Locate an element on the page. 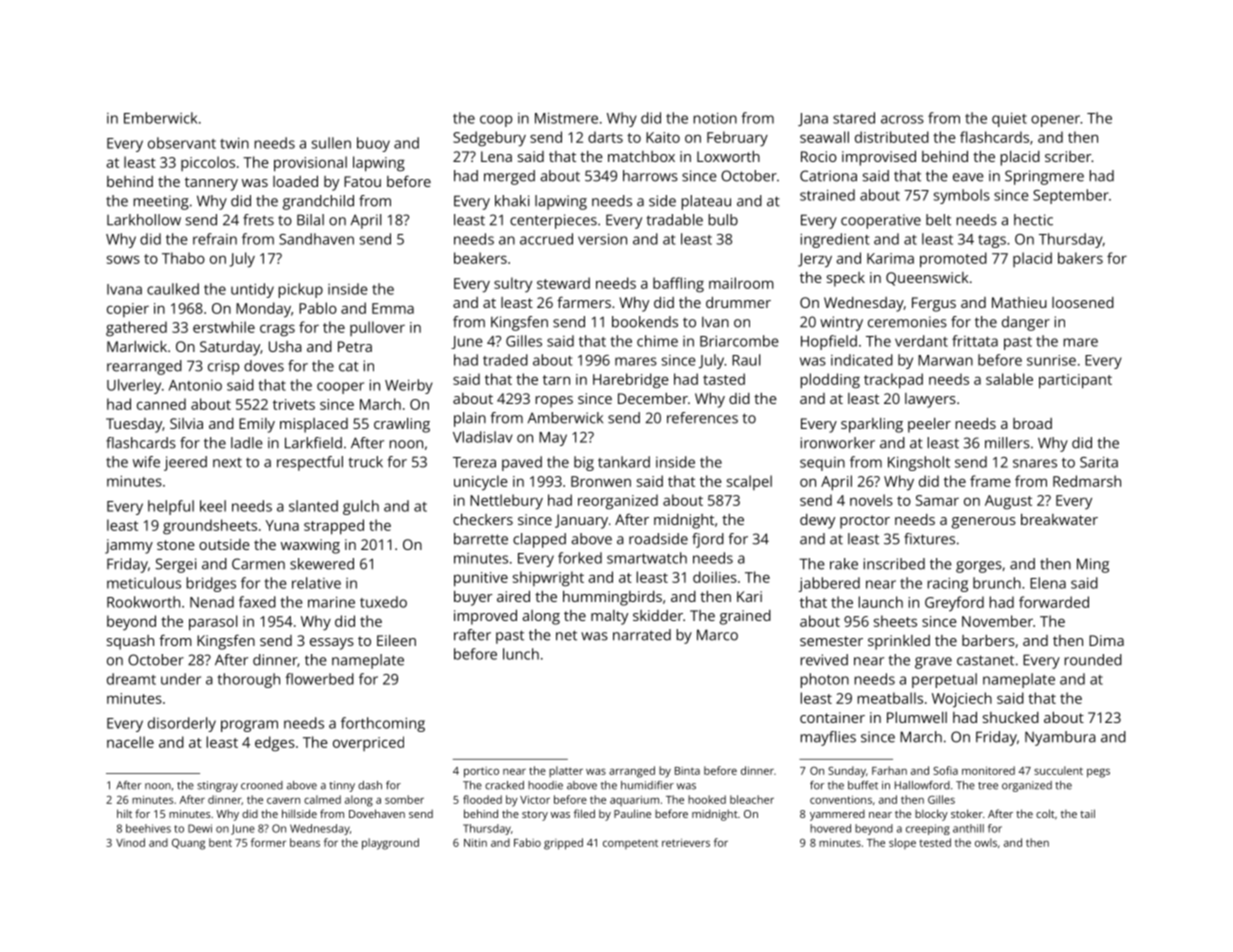 The height and width of the page is (952, 1233). tail is located at coordinates (1087, 813).
